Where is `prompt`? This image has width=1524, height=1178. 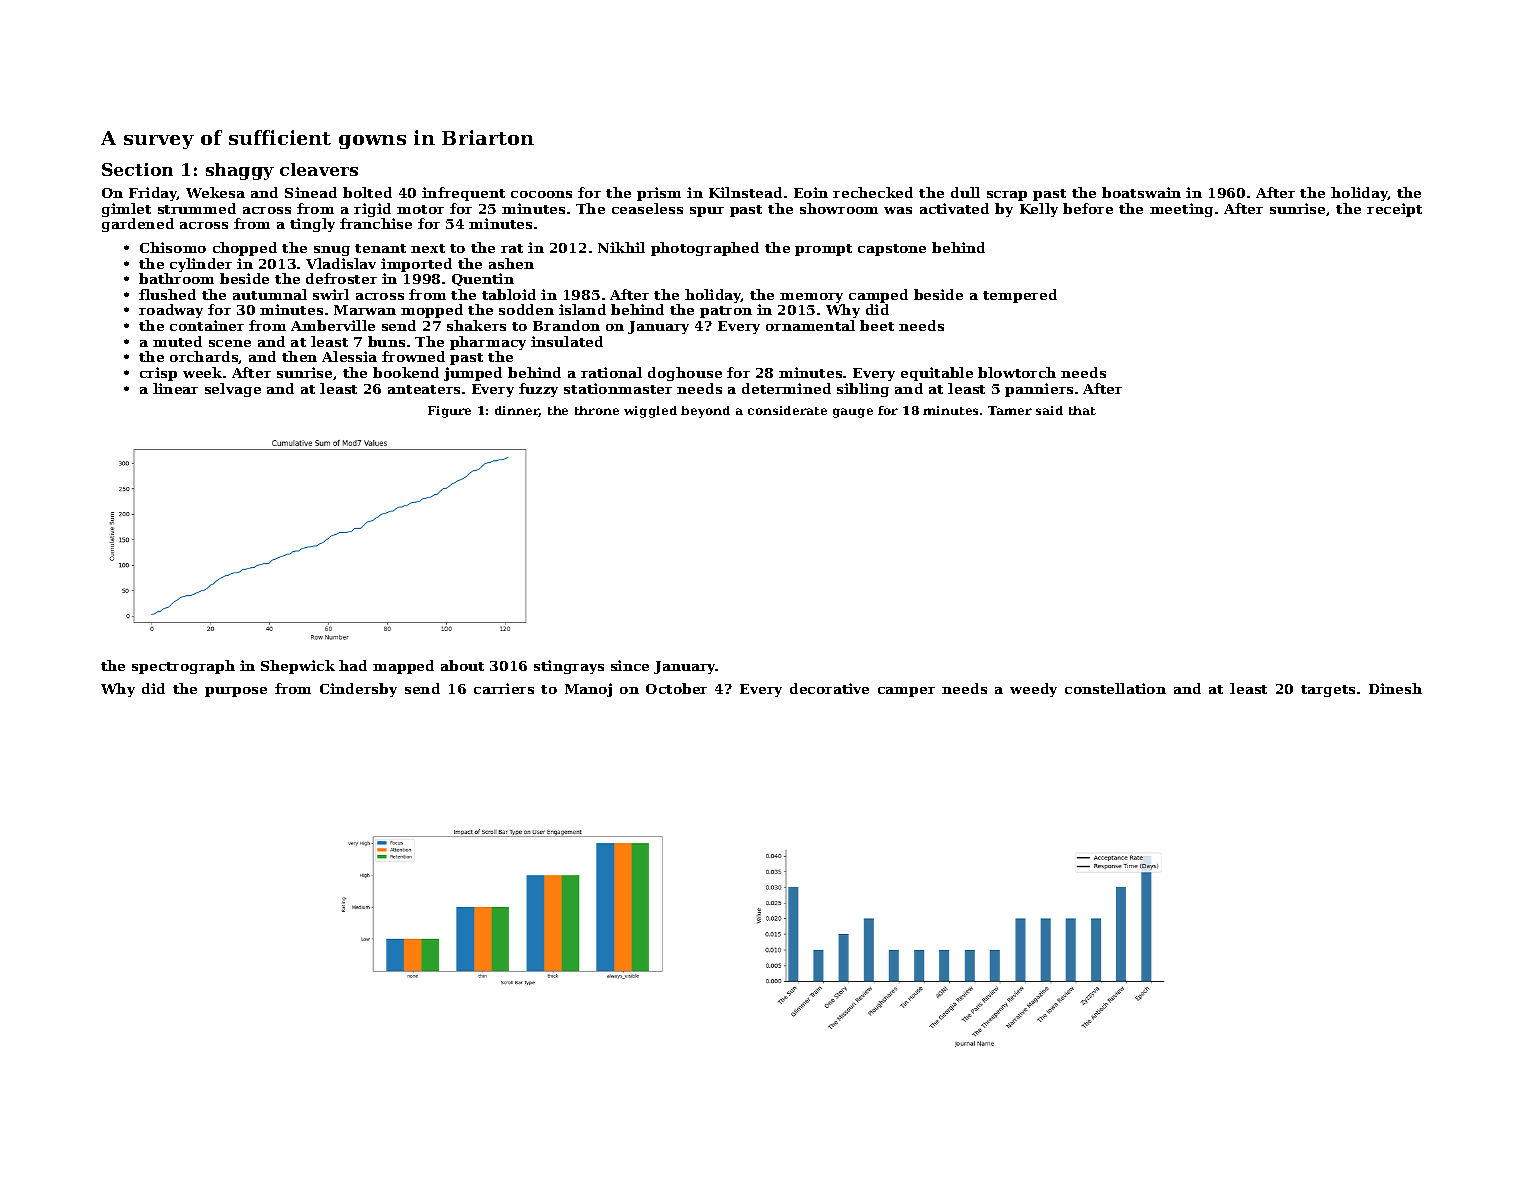
prompt is located at coordinates (823, 250).
